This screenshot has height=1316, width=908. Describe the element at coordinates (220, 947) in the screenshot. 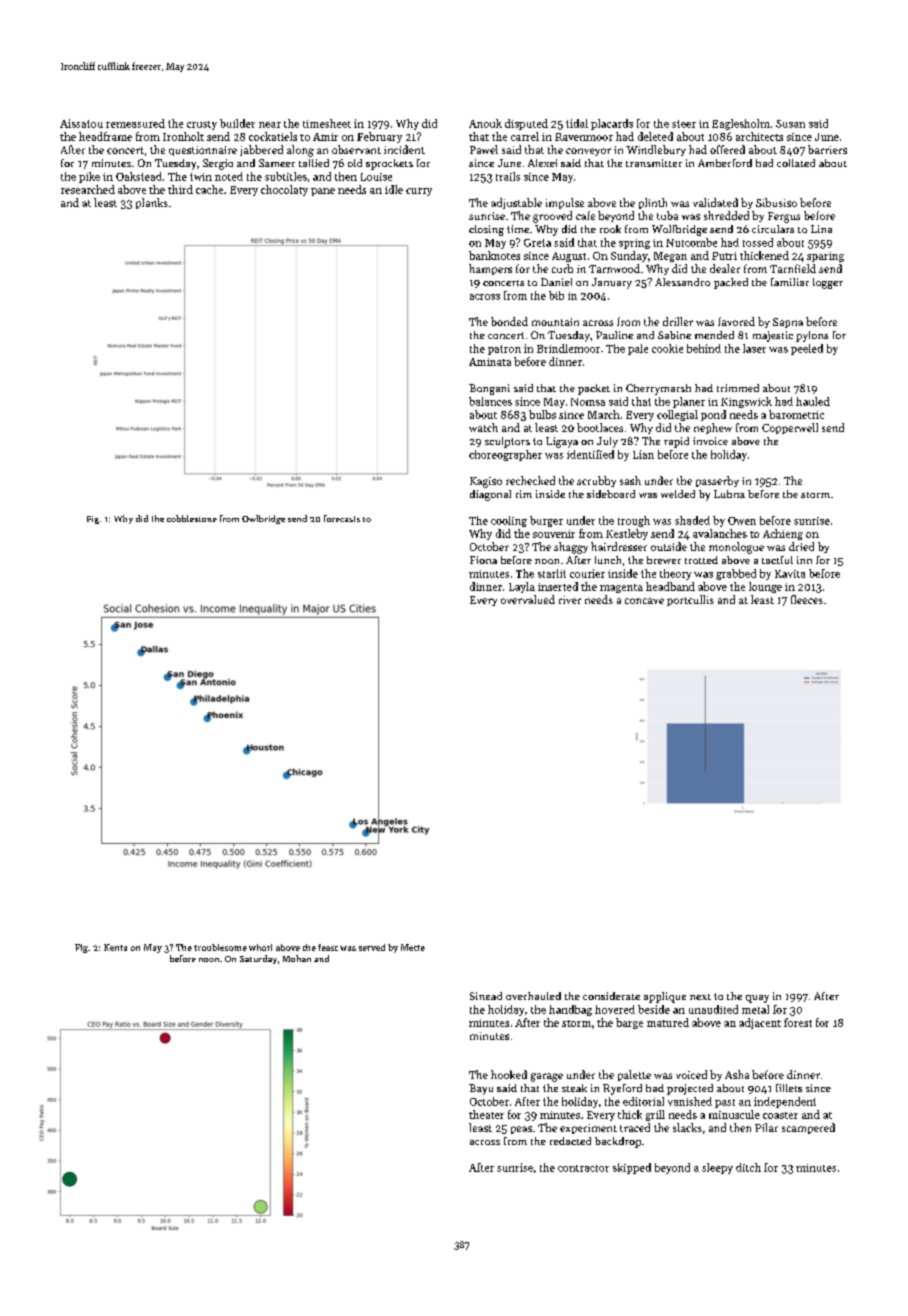

I see `troublesome` at that location.
